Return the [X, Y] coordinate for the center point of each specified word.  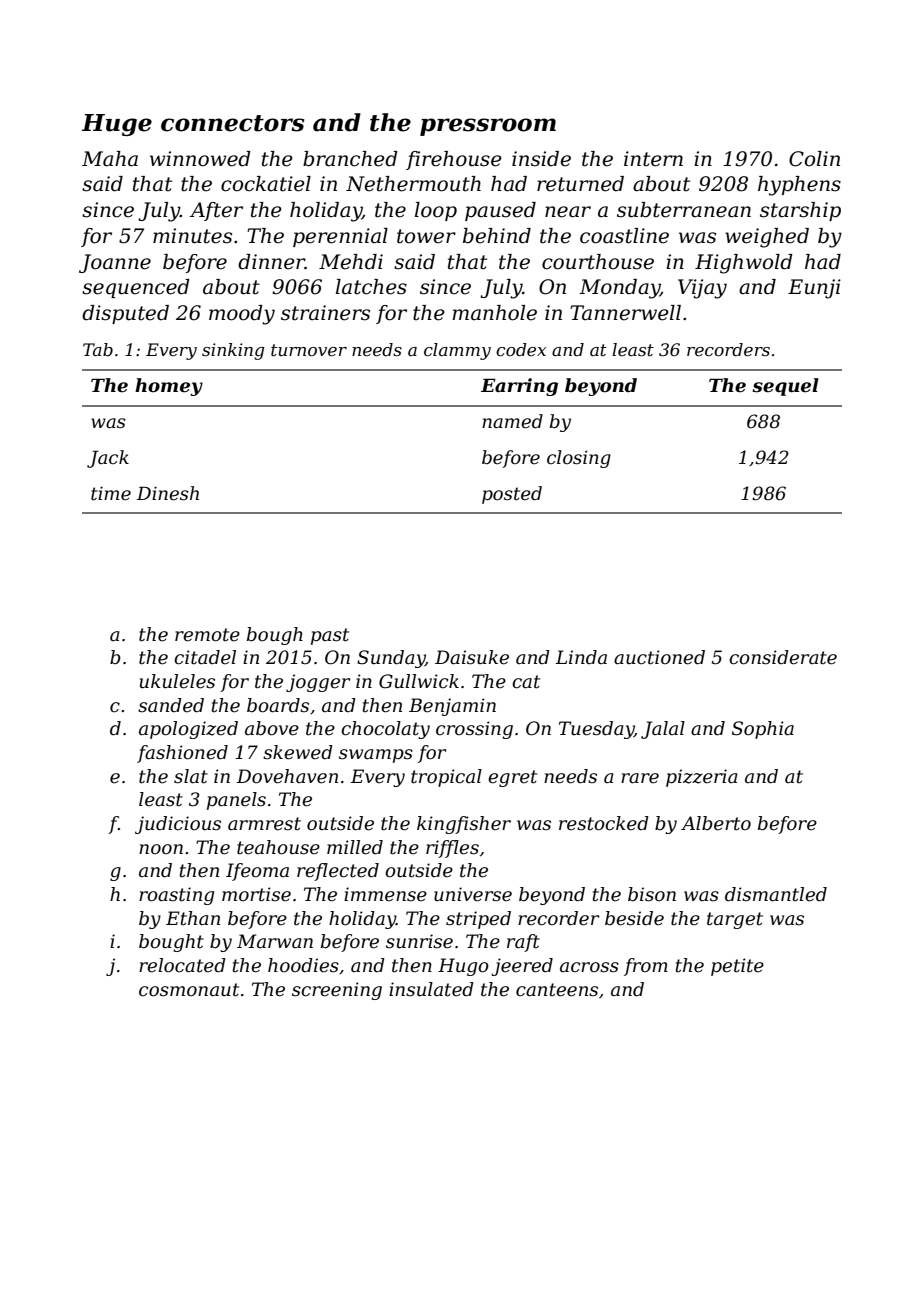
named [512, 421]
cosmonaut [189, 990]
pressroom [488, 127]
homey [169, 387]
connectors [232, 123]
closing [579, 459]
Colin [814, 159]
